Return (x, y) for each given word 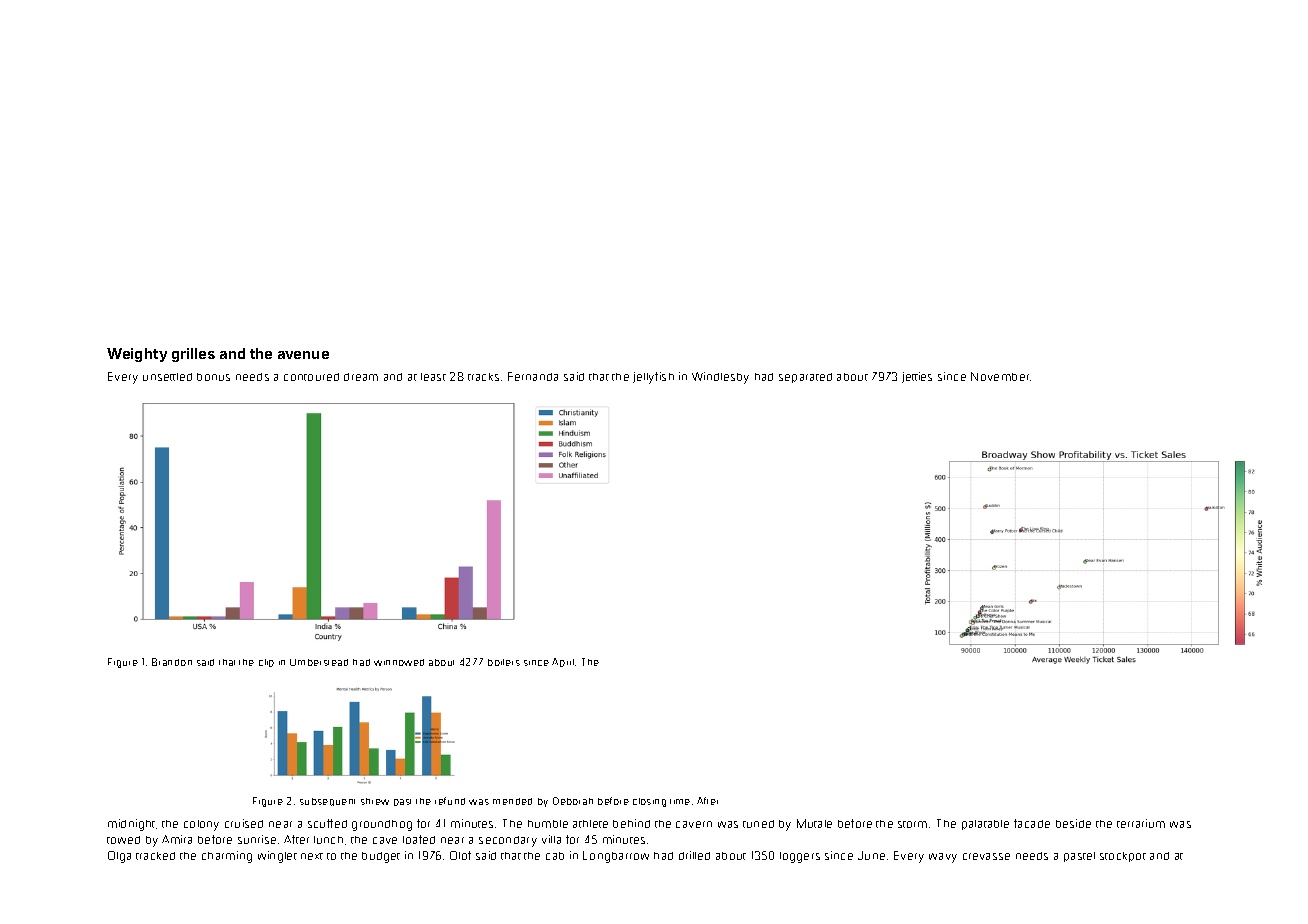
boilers (504, 662)
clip (266, 663)
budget (381, 857)
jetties (917, 377)
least (433, 377)
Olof (460, 855)
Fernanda (533, 376)
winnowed (399, 662)
